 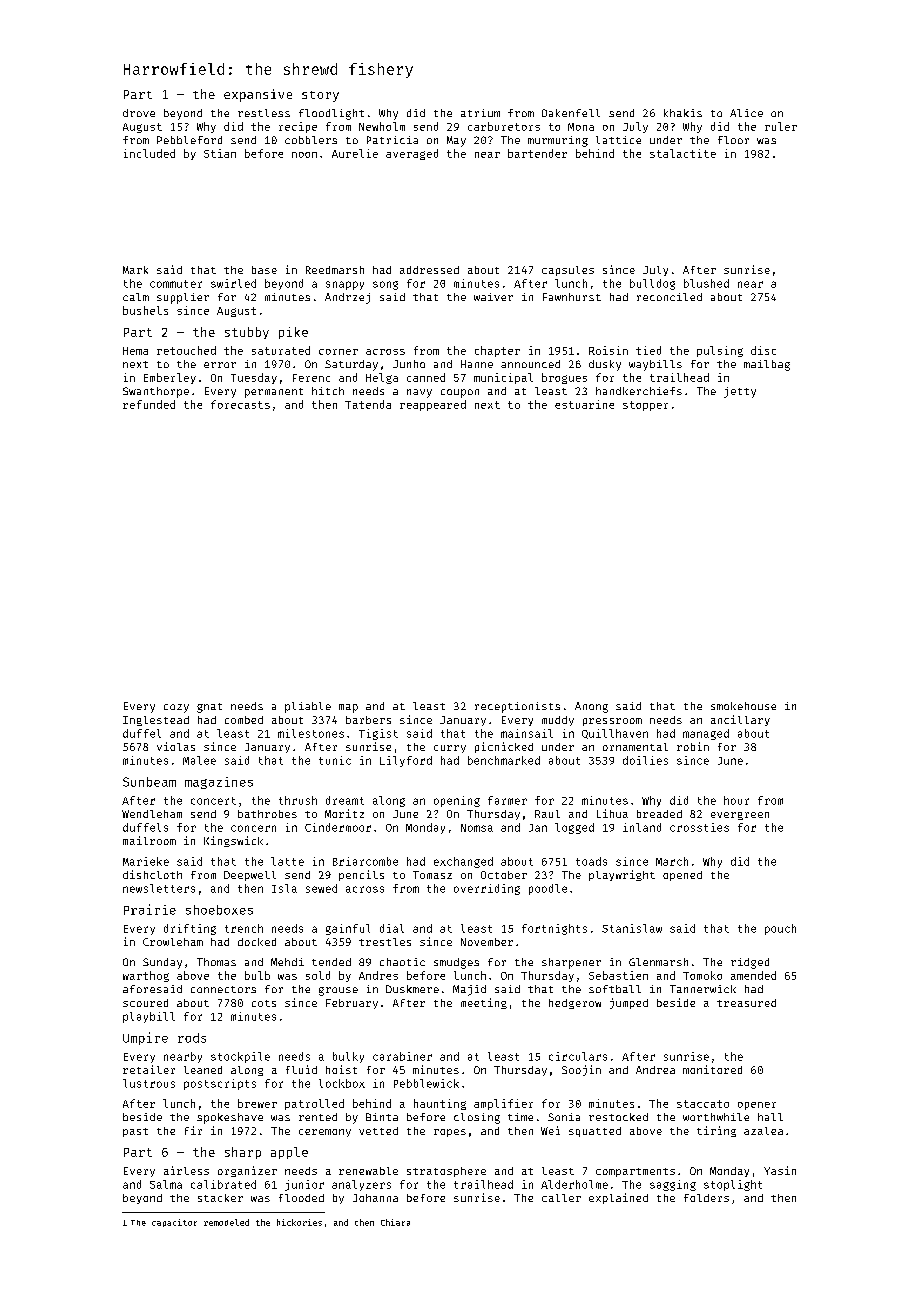 What do you see at coordinates (683, 113) in the screenshot?
I see `khakis` at bounding box center [683, 113].
